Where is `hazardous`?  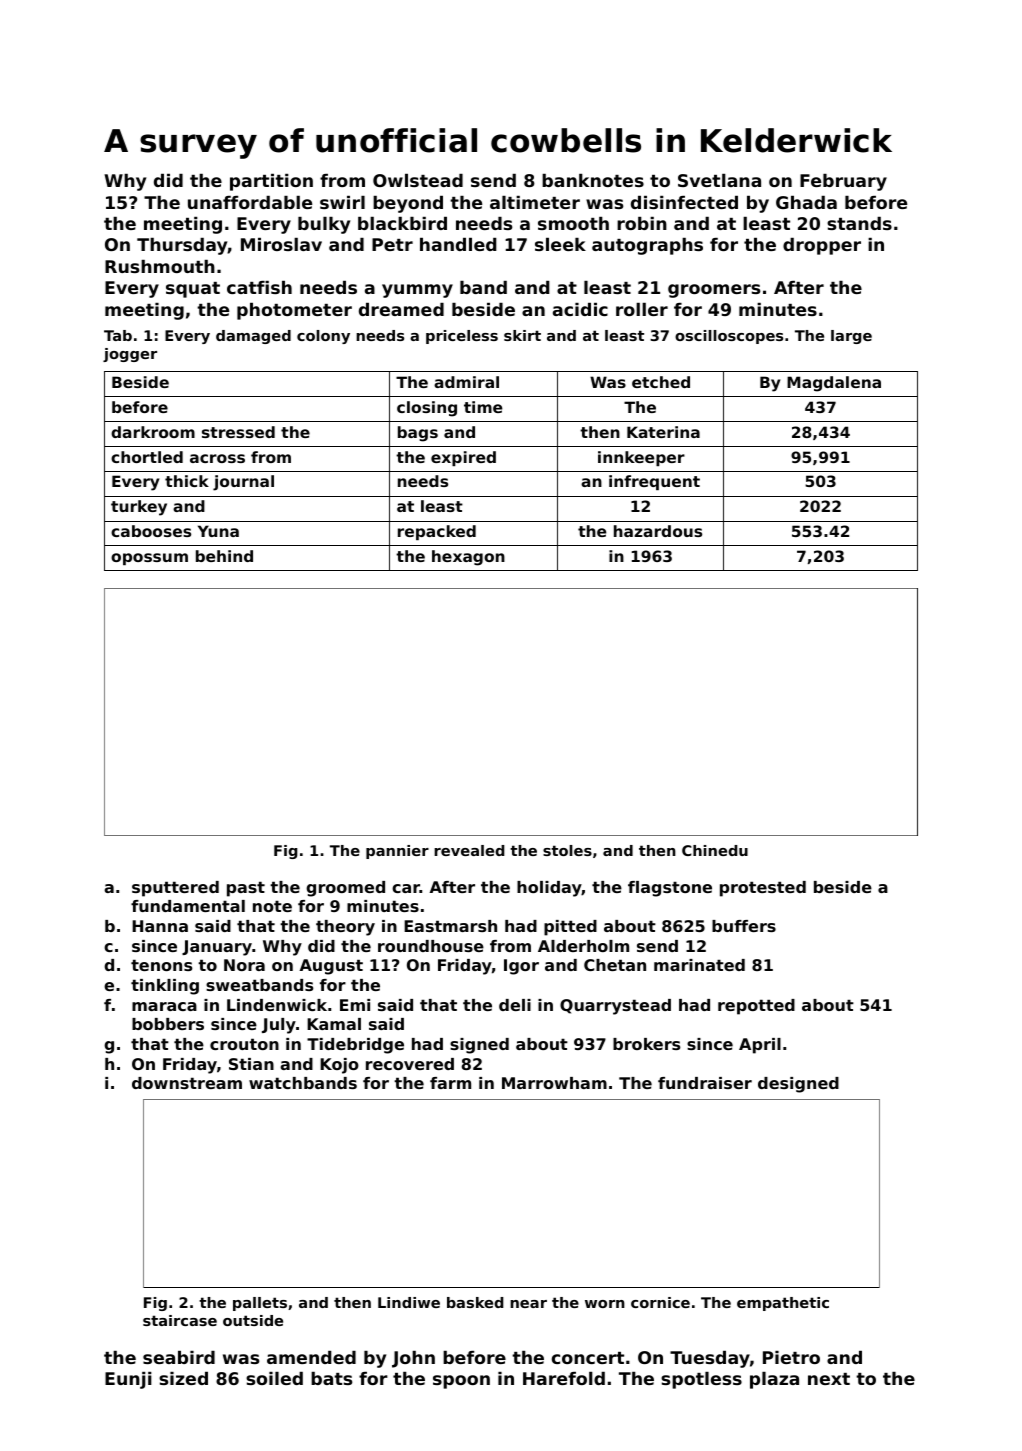 hazardous is located at coordinates (658, 531).
